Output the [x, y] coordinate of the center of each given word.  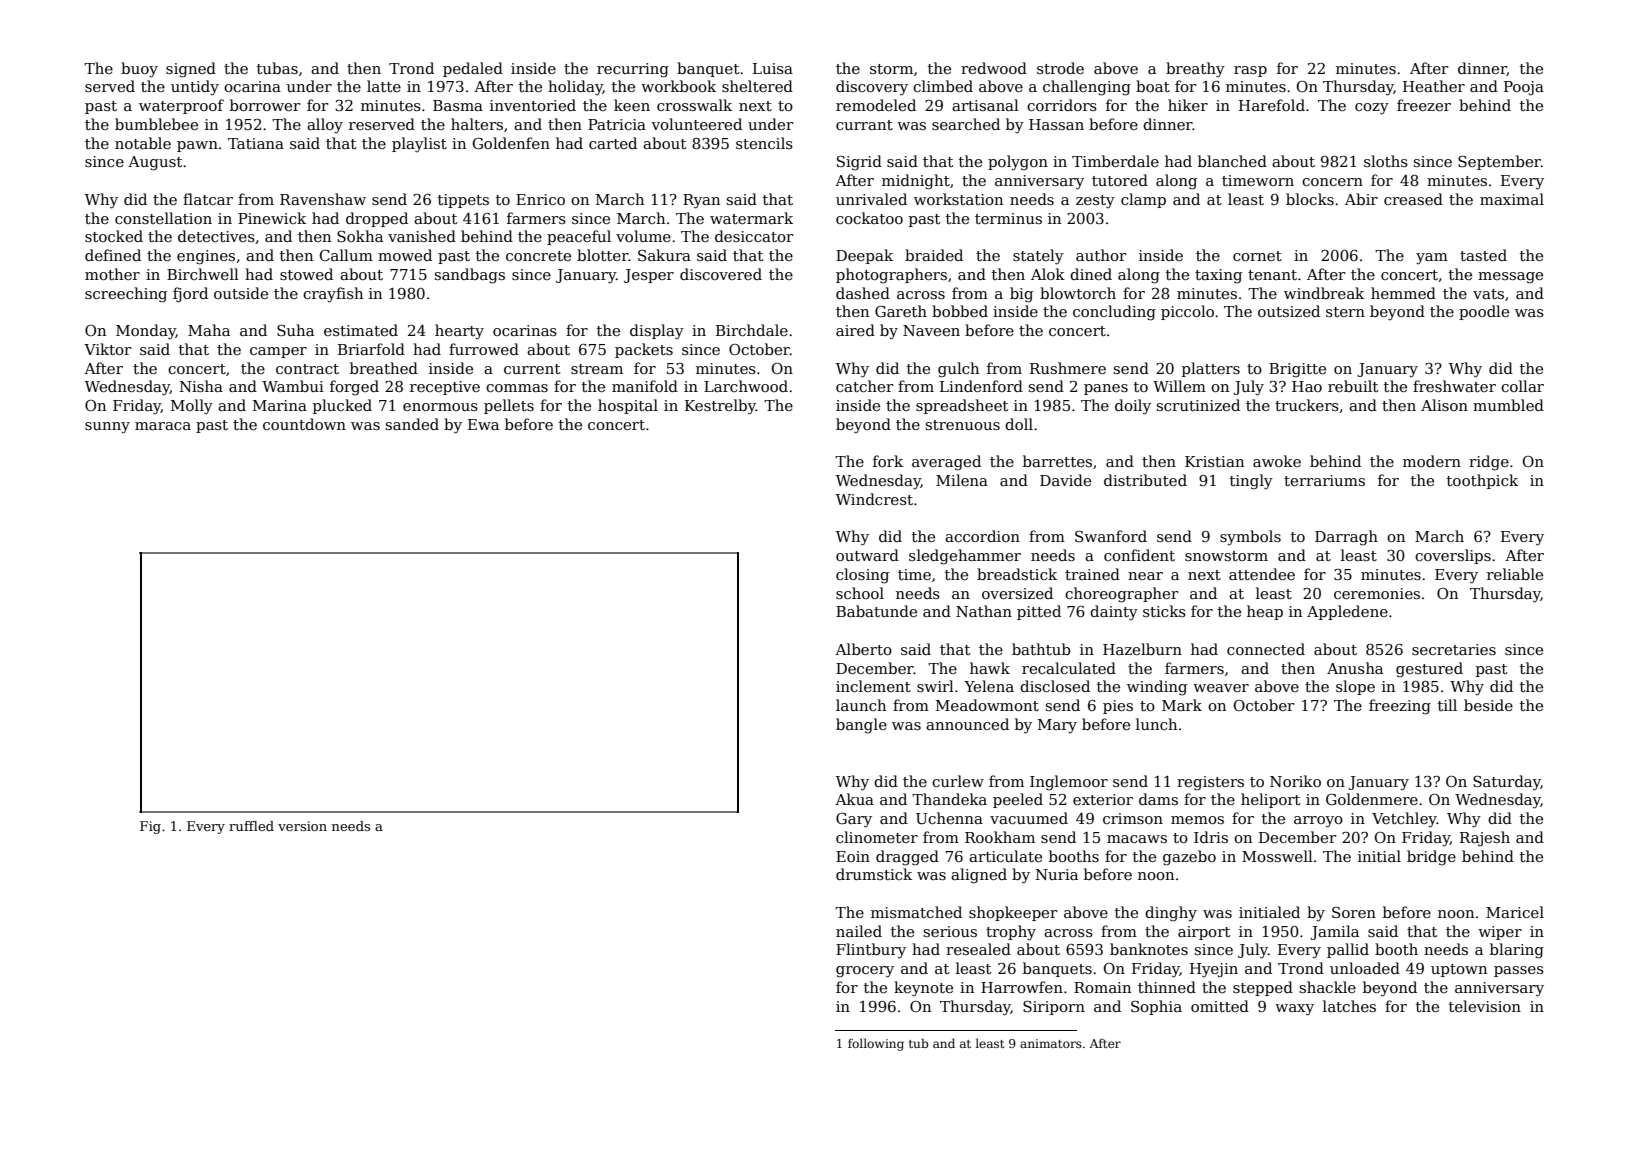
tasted [1483, 255]
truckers [1307, 405]
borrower [265, 105]
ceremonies [1377, 593]
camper [278, 352]
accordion [982, 536]
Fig [150, 827]
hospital [628, 406]
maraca [163, 426]
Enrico [540, 199]
